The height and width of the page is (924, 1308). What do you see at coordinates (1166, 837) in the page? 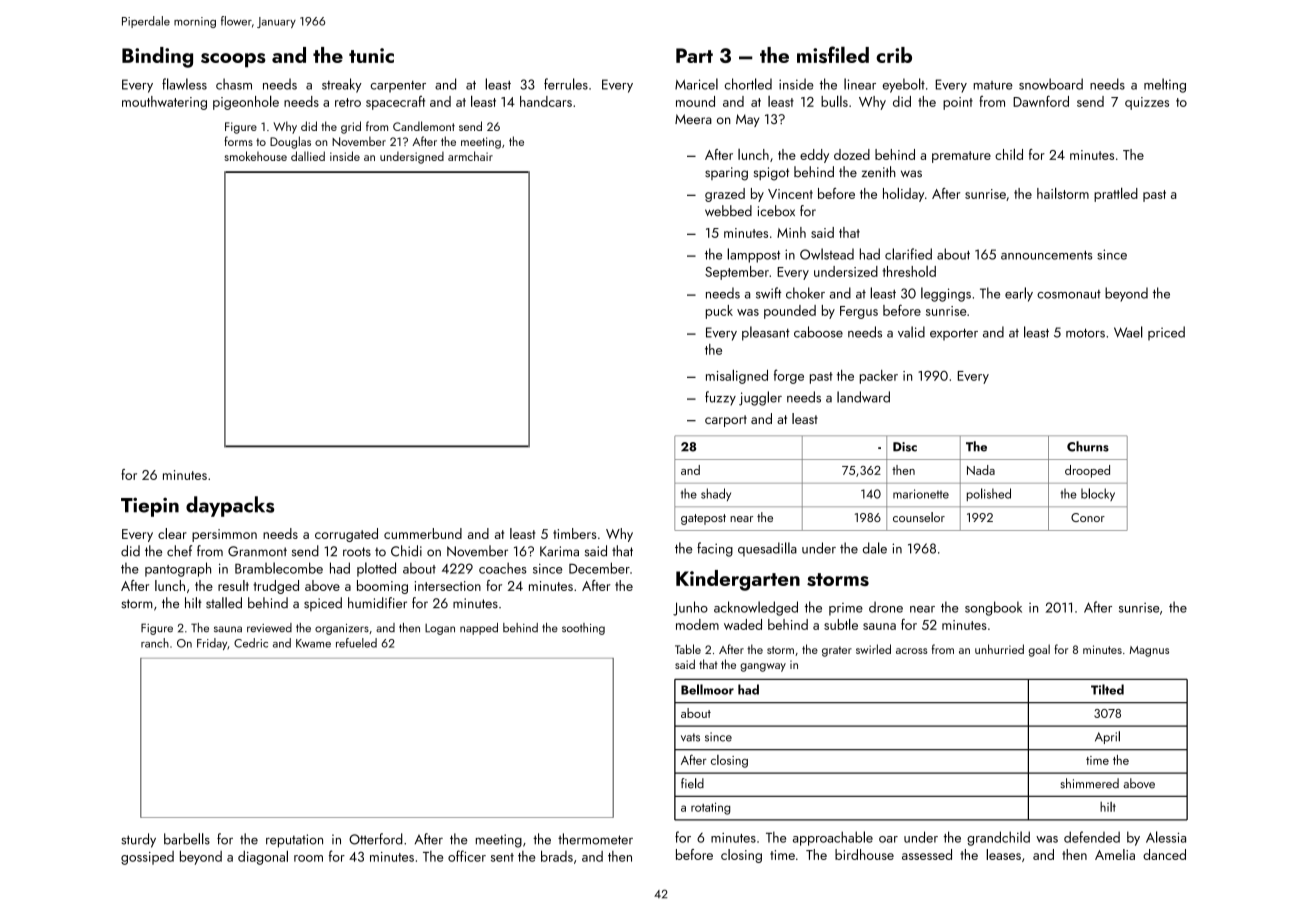
I see `Alessia` at bounding box center [1166, 837].
